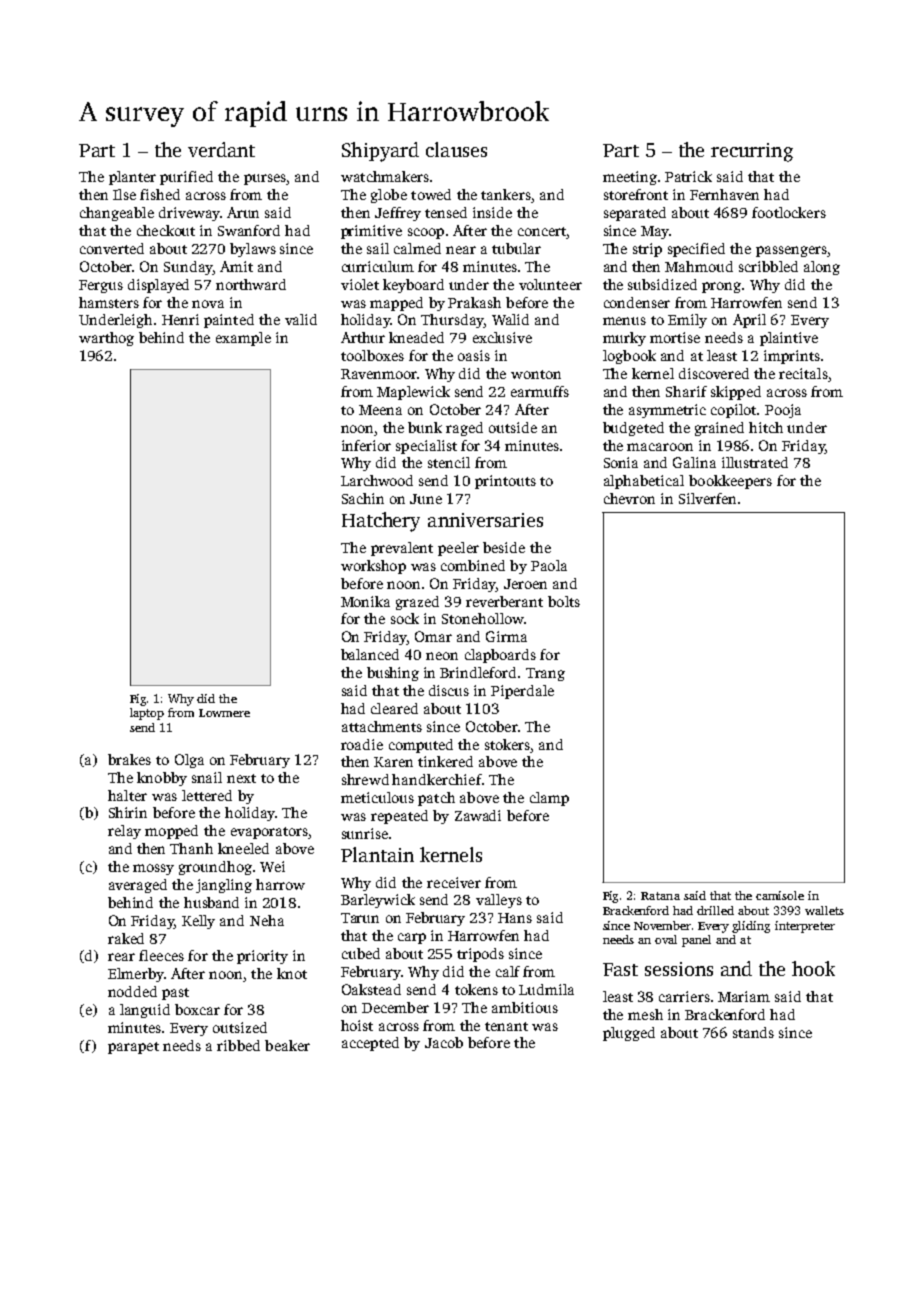 The image size is (924, 1308). What do you see at coordinates (262, 957) in the document?
I see `priority` at bounding box center [262, 957].
